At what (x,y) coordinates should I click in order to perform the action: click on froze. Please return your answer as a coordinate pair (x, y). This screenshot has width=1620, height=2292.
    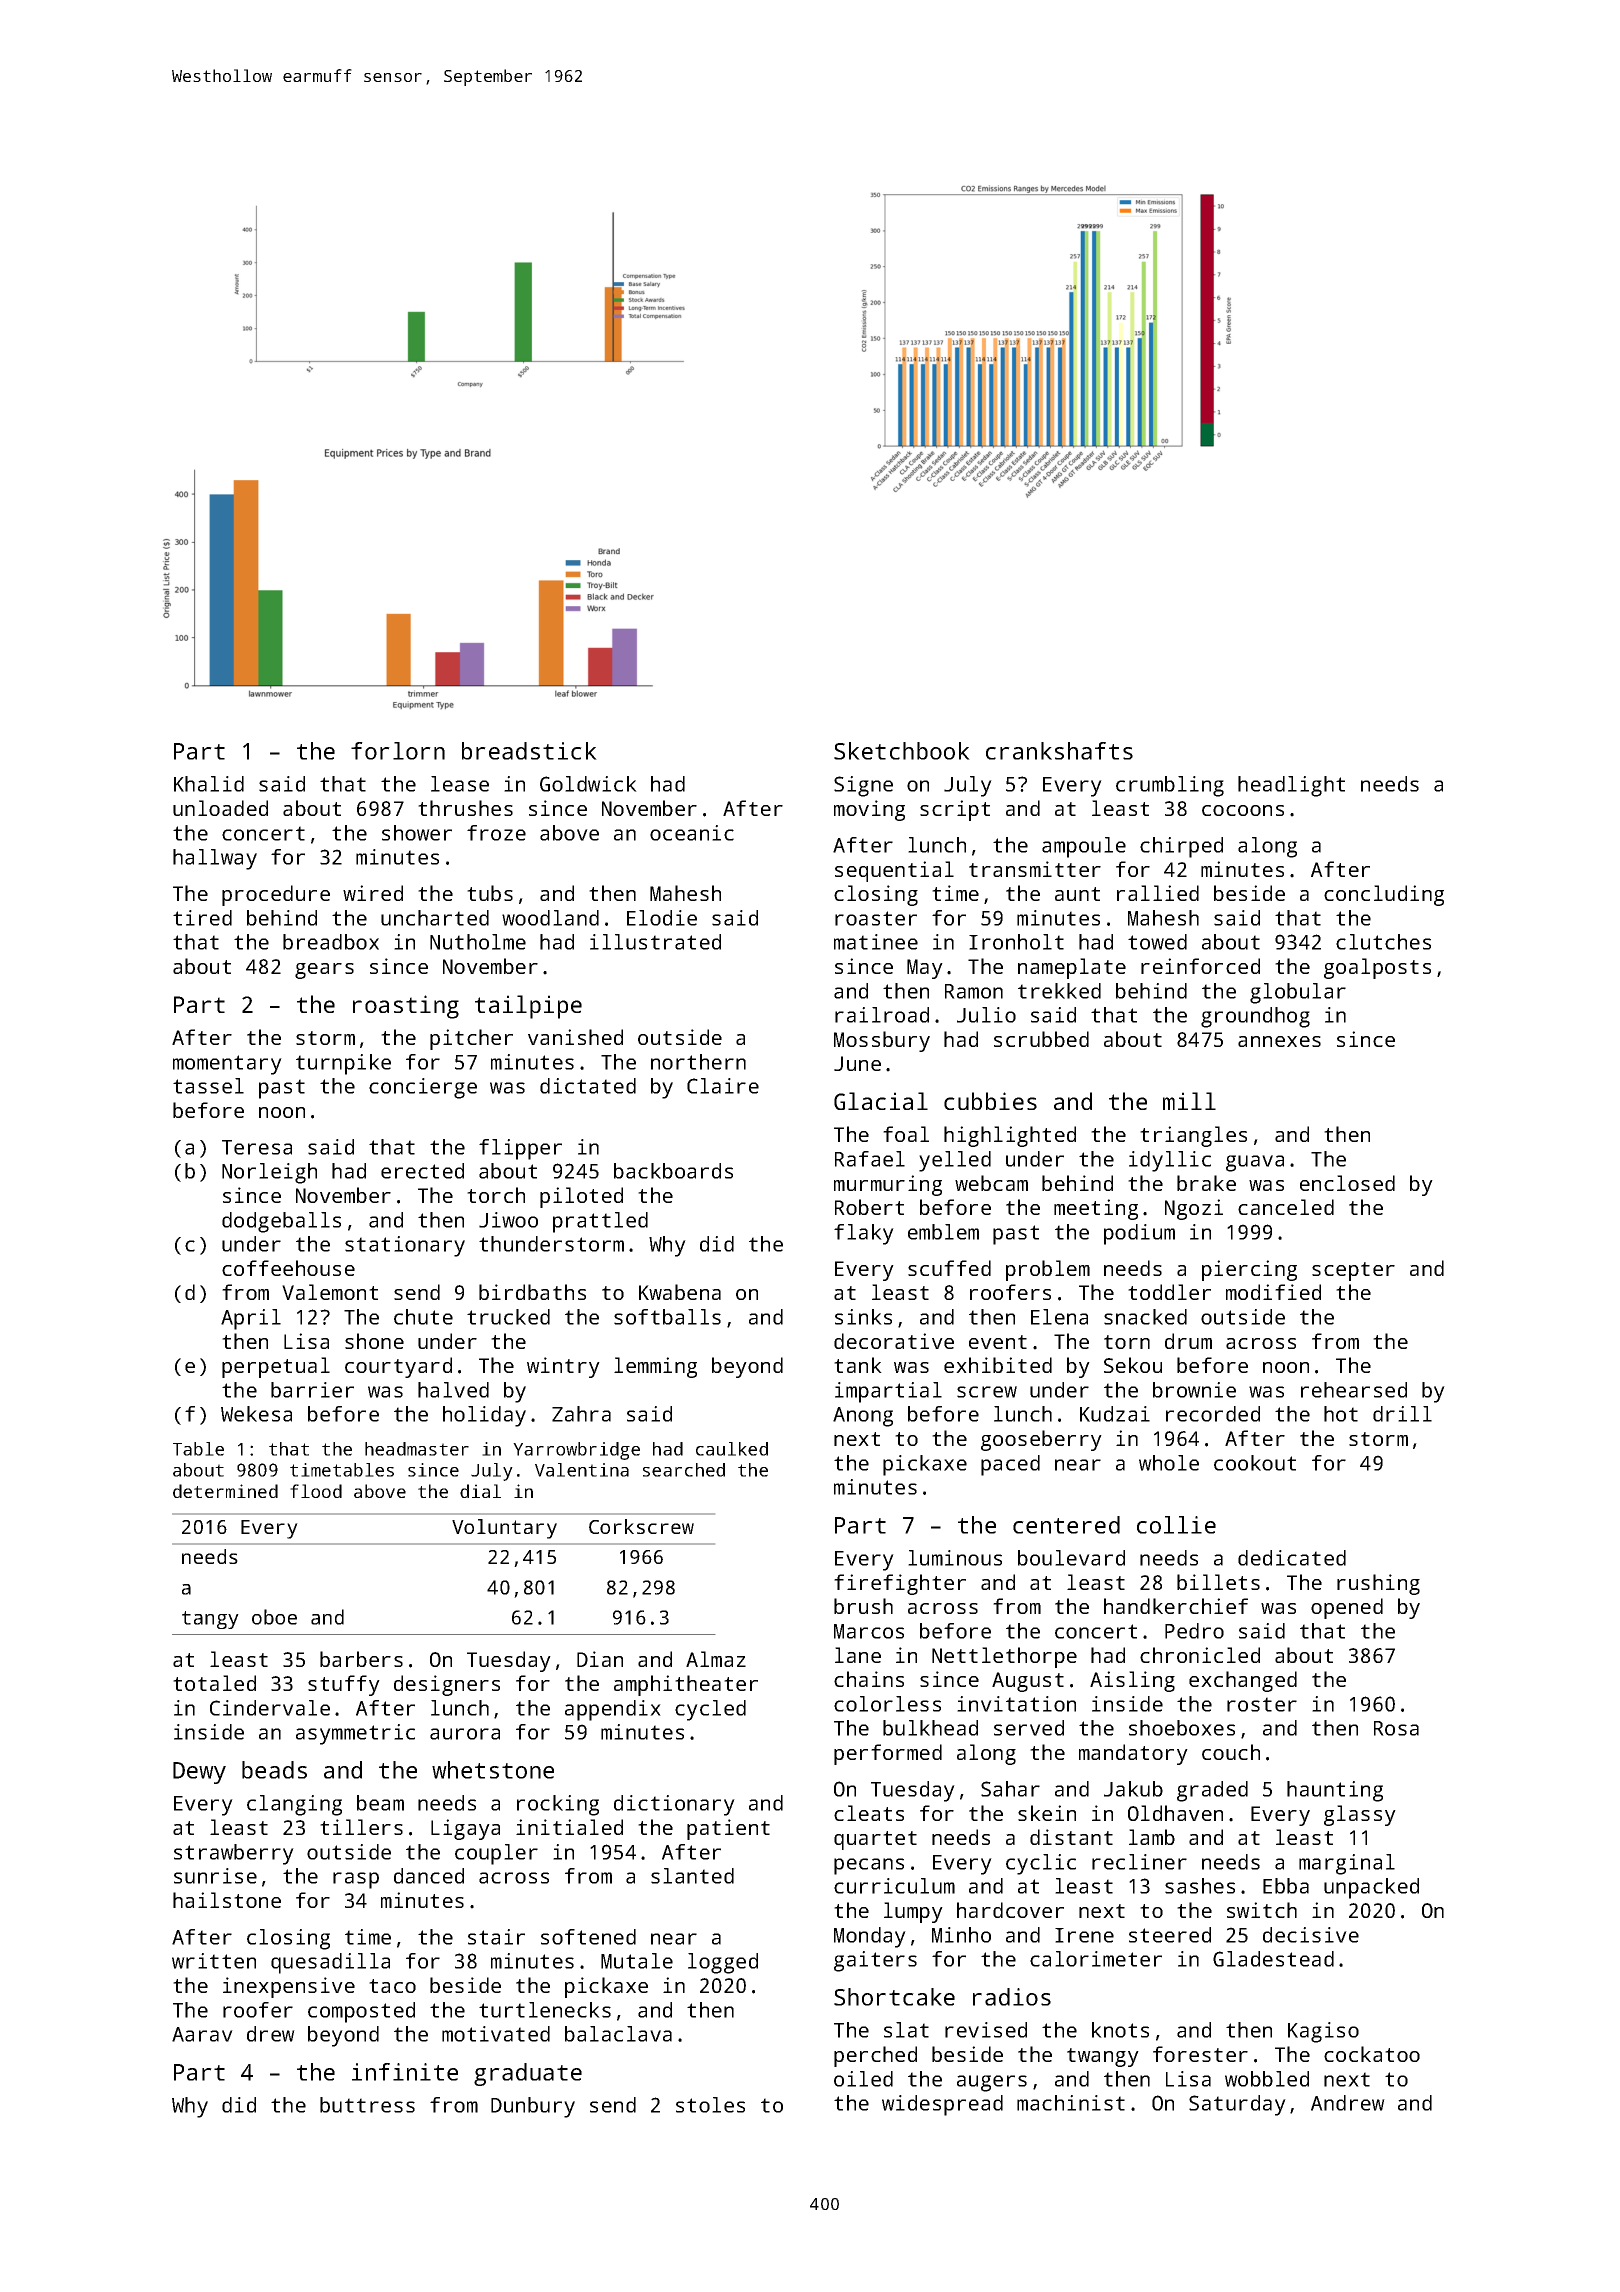
    Looking at the image, I should click on (496, 833).
